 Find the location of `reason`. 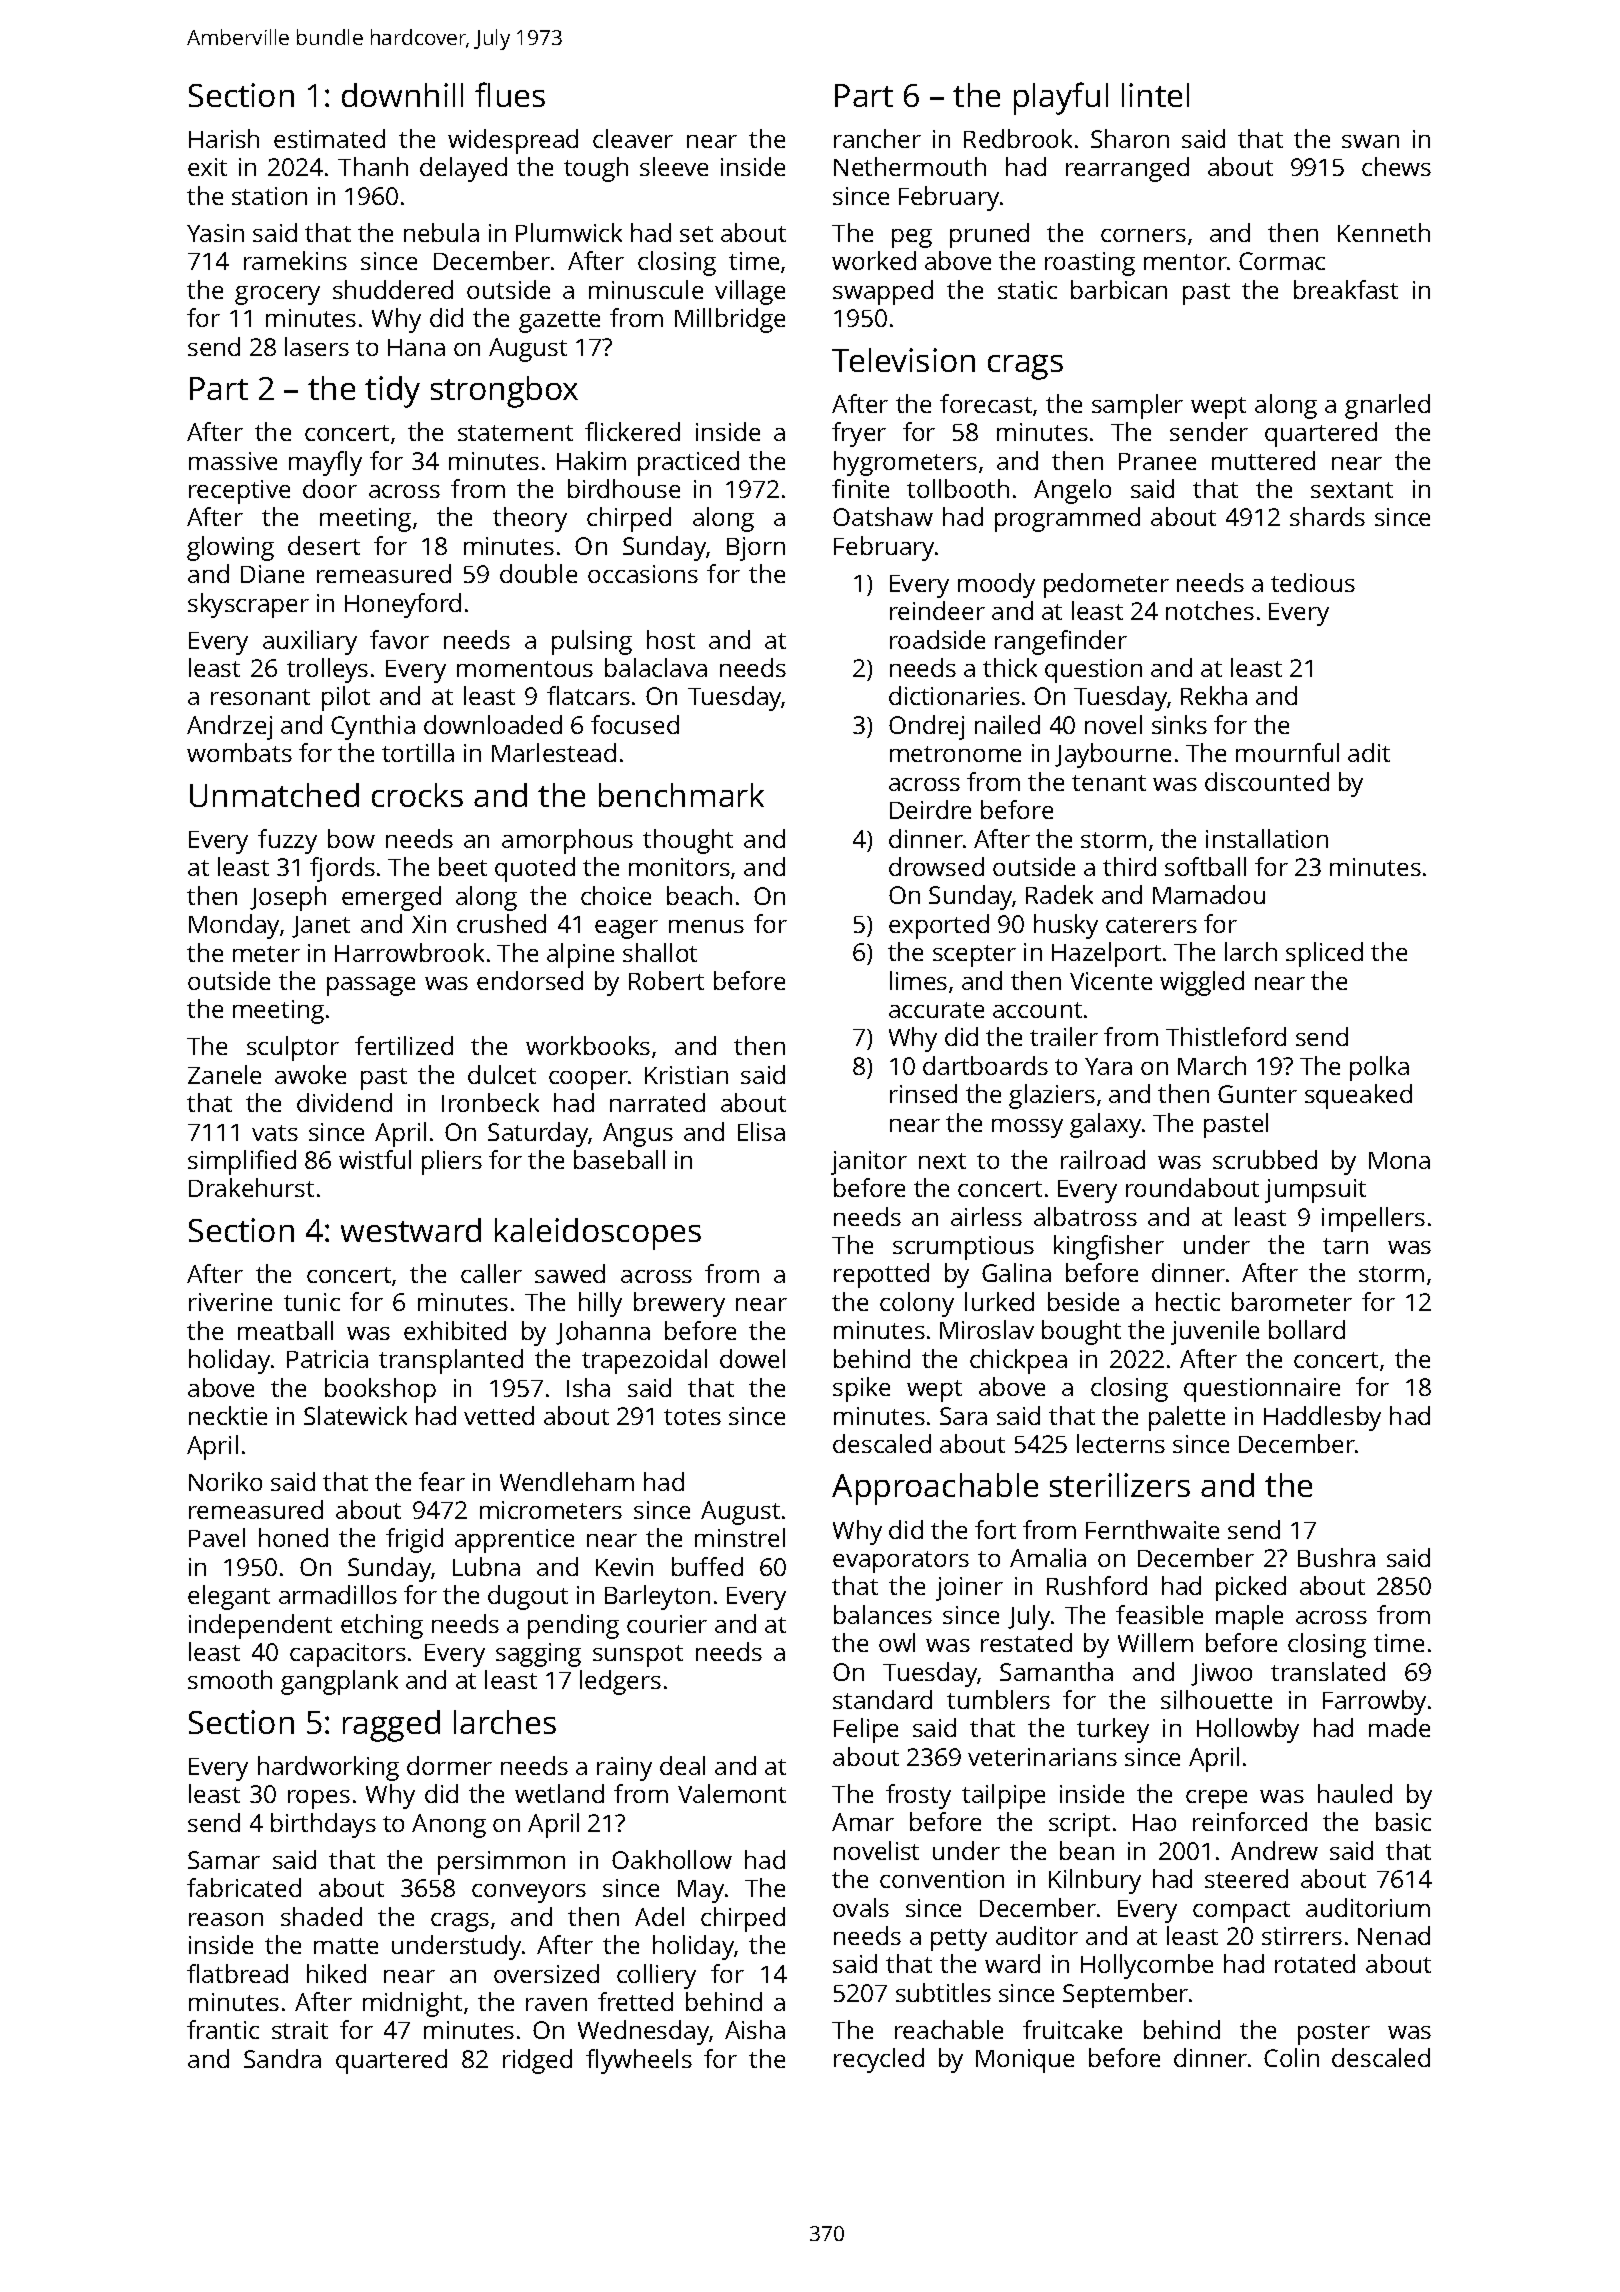

reason is located at coordinates (226, 1919).
